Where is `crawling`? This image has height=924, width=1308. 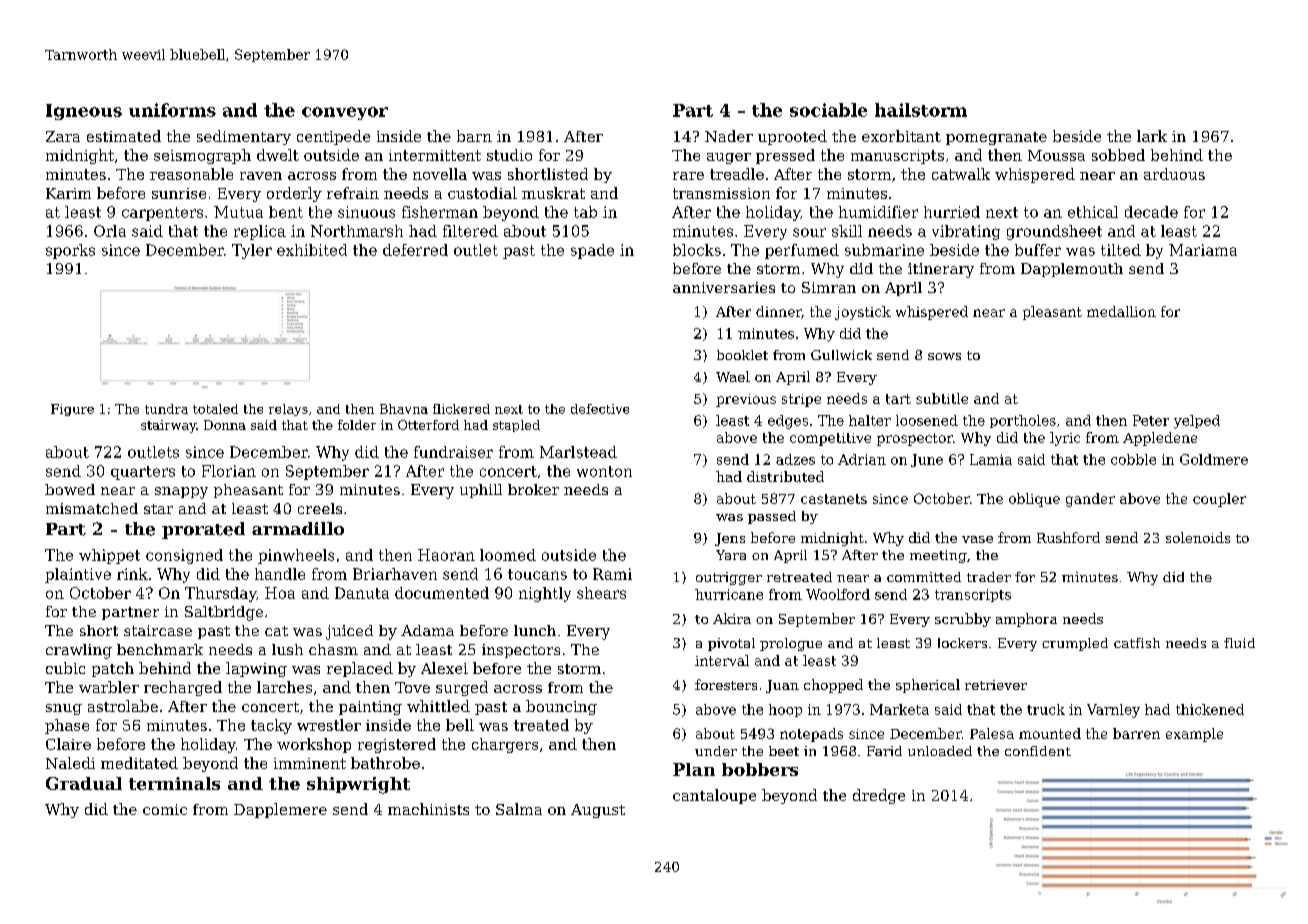
crawling is located at coordinates (79, 651).
